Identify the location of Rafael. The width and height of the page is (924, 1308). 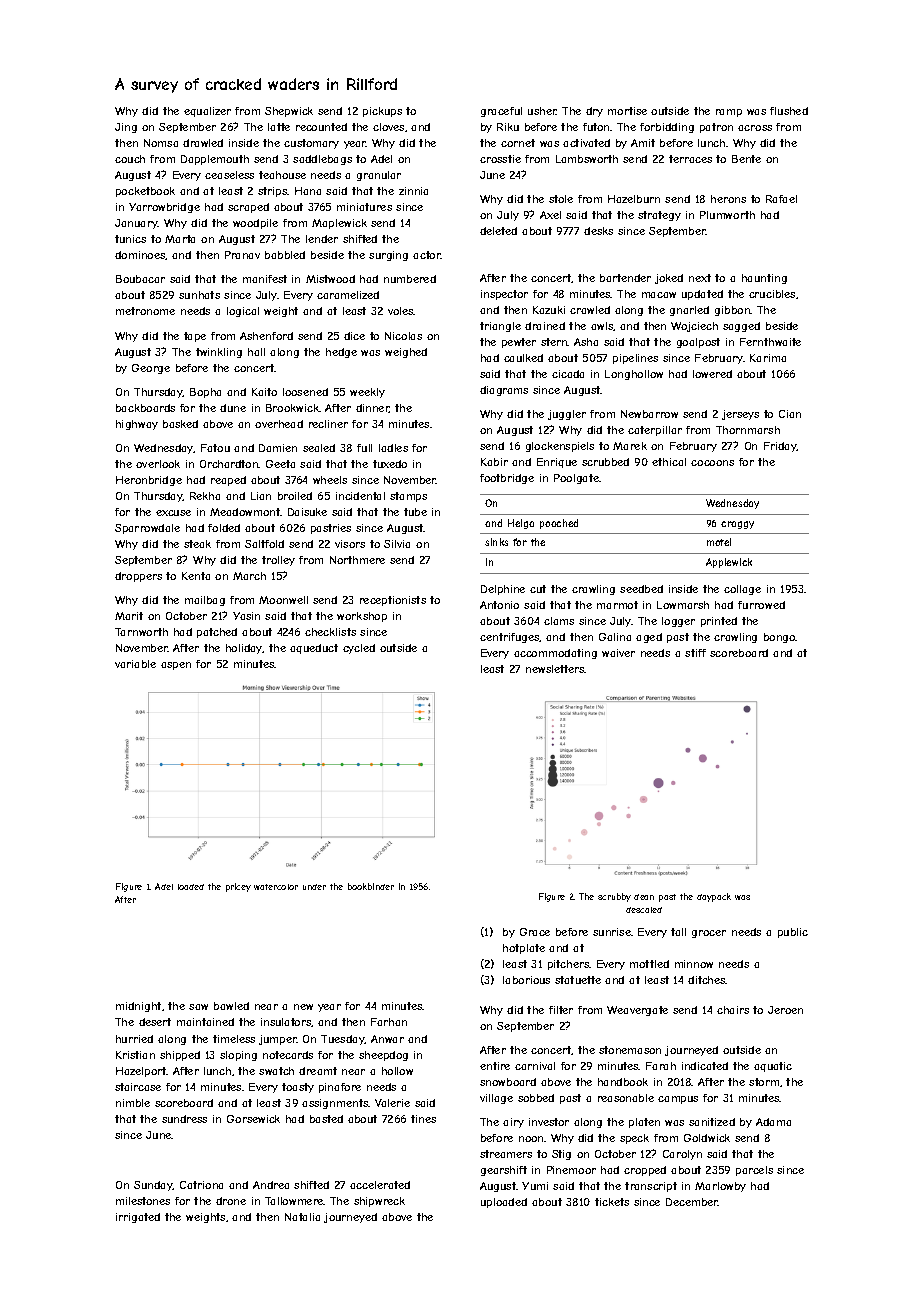
(781, 199).
